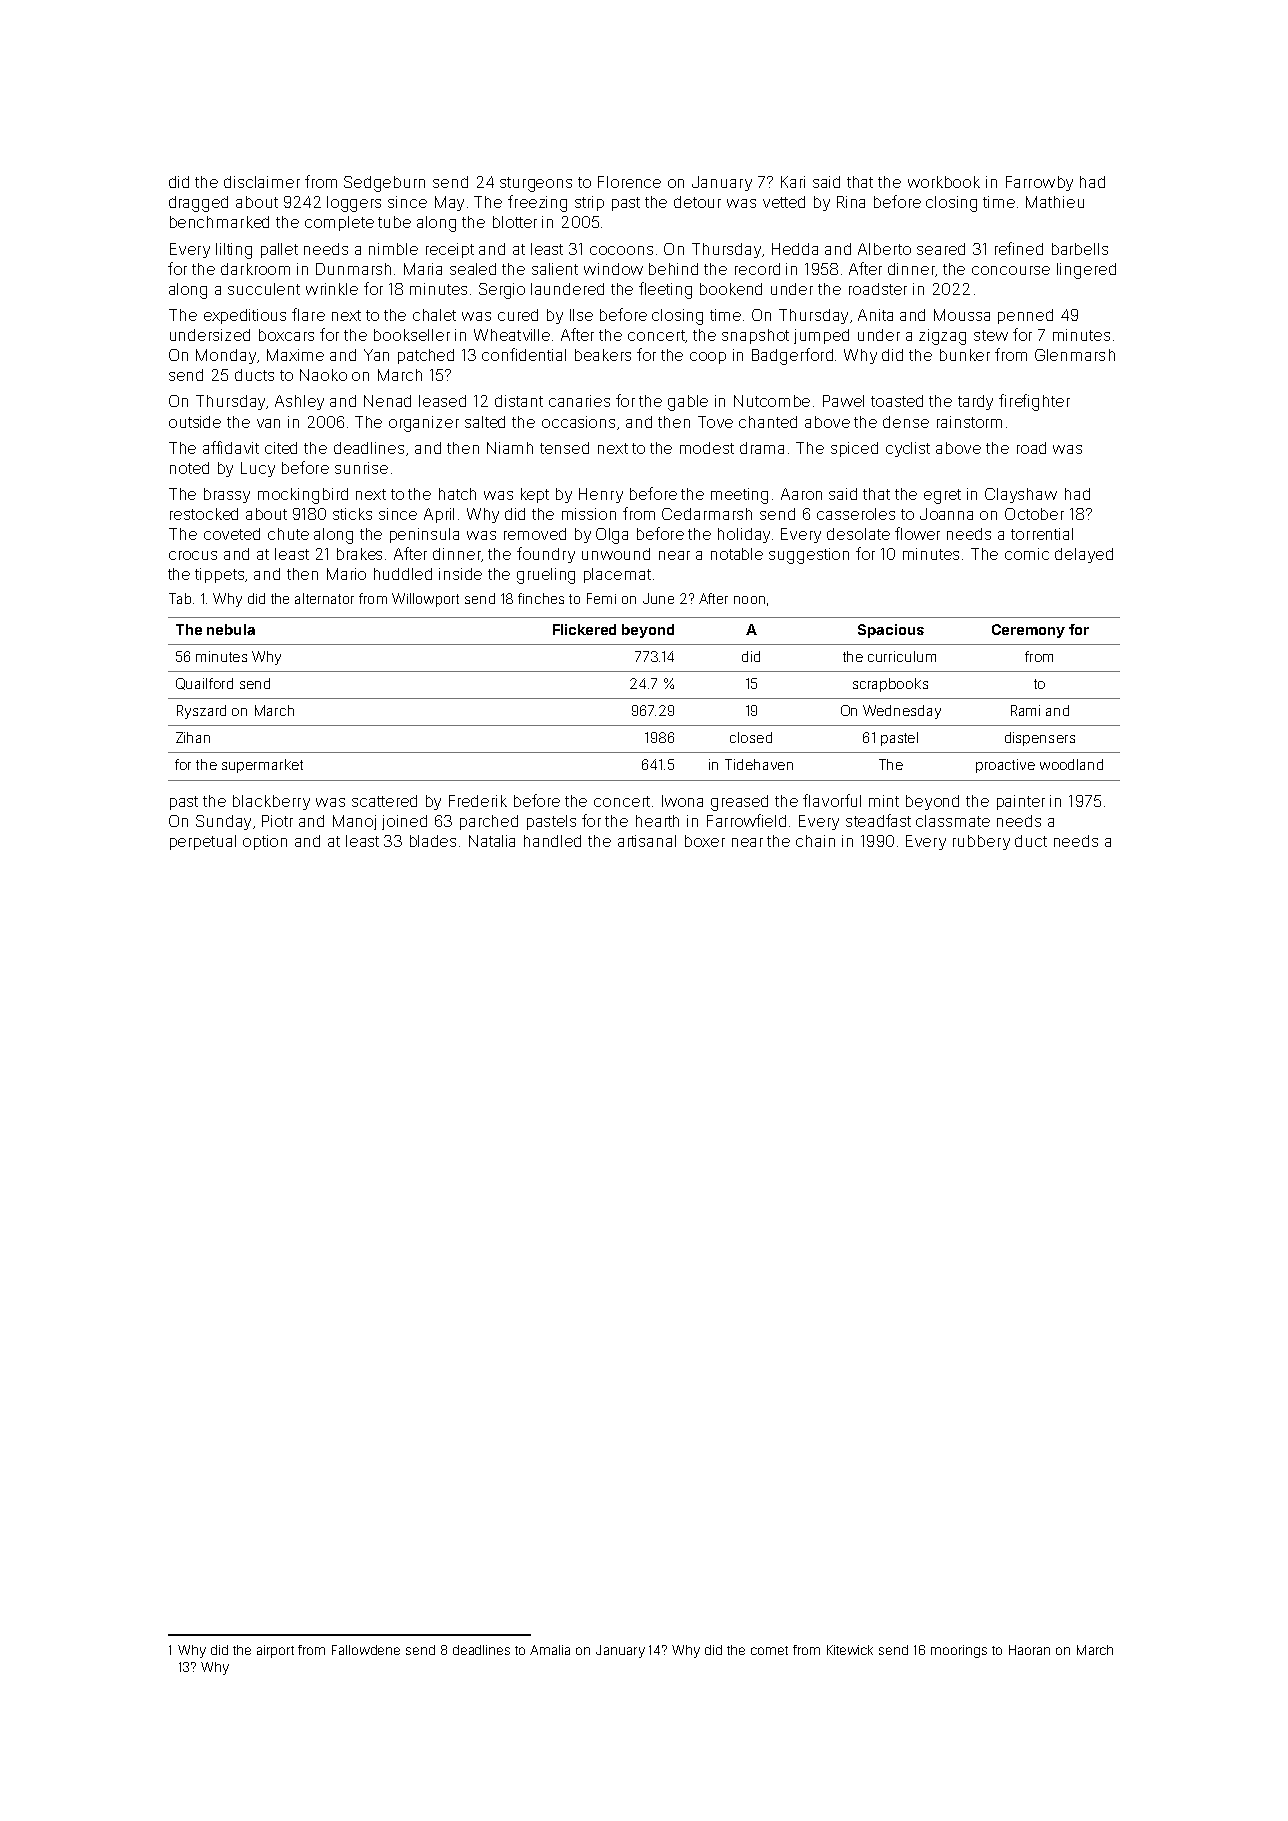  I want to click on Kitewick, so click(850, 1650).
